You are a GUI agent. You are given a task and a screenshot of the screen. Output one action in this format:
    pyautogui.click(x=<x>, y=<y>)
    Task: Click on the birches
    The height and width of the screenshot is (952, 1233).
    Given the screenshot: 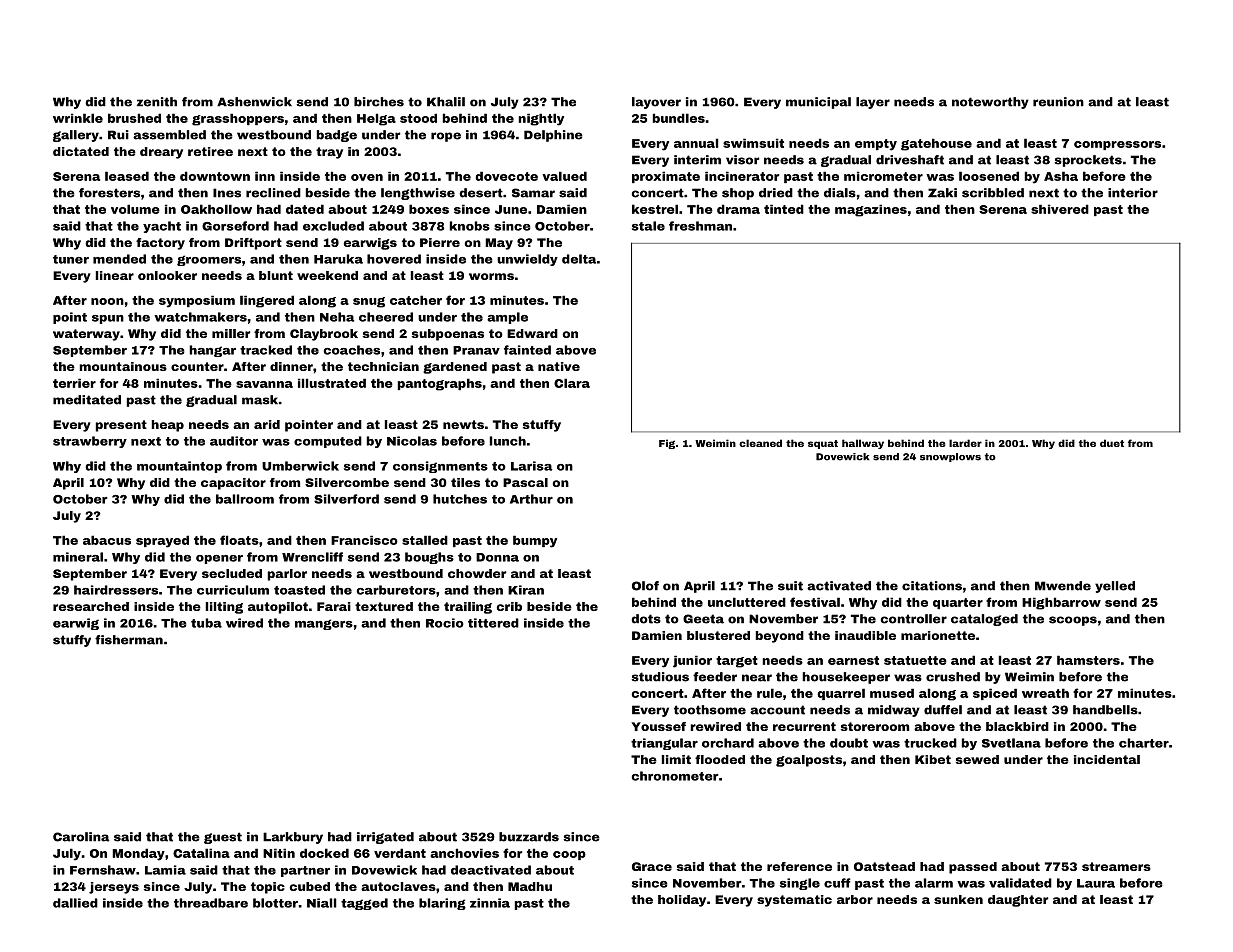 What is the action you would take?
    pyautogui.click(x=379, y=102)
